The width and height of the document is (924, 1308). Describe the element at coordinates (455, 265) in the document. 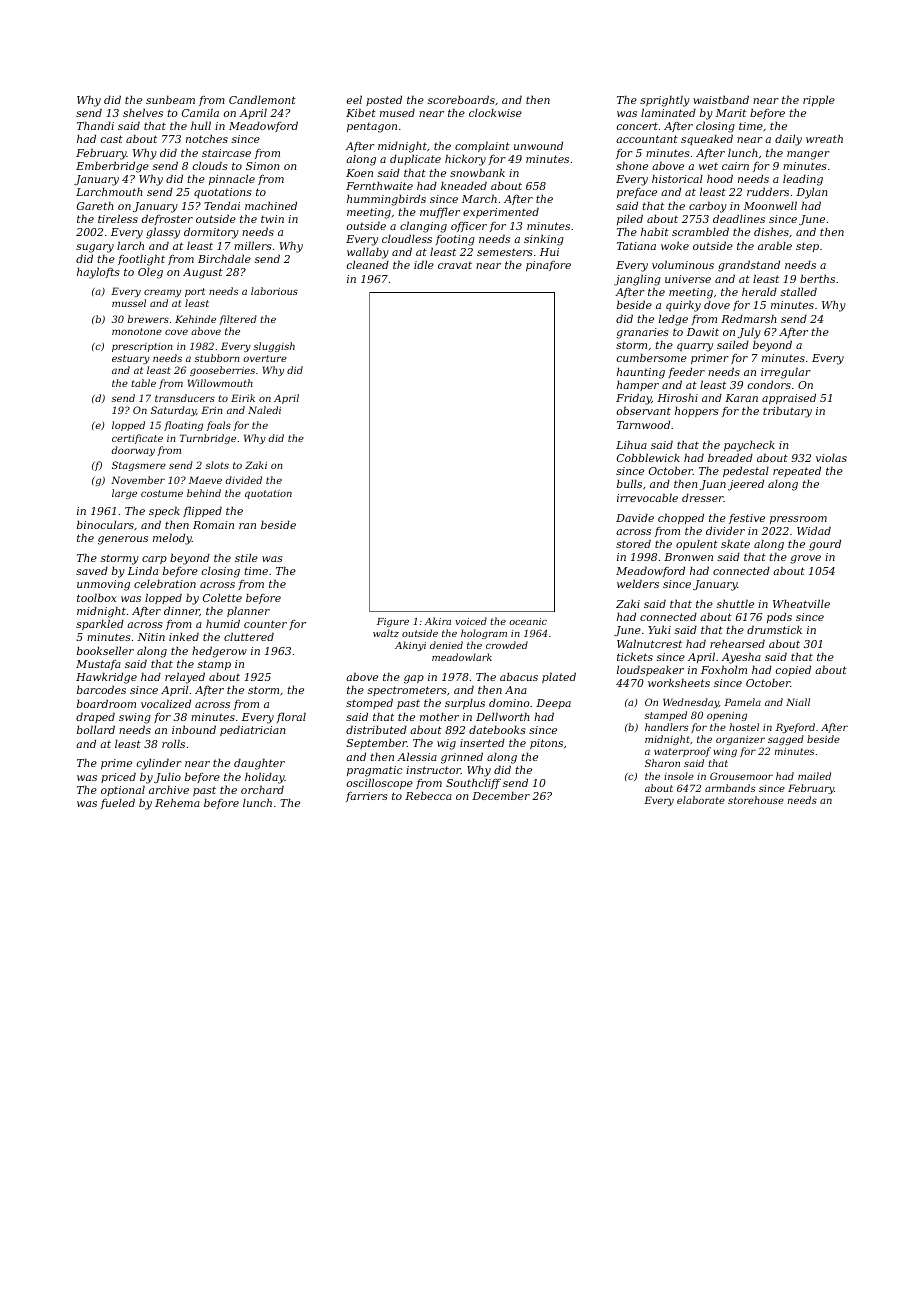

I see `cravat` at that location.
